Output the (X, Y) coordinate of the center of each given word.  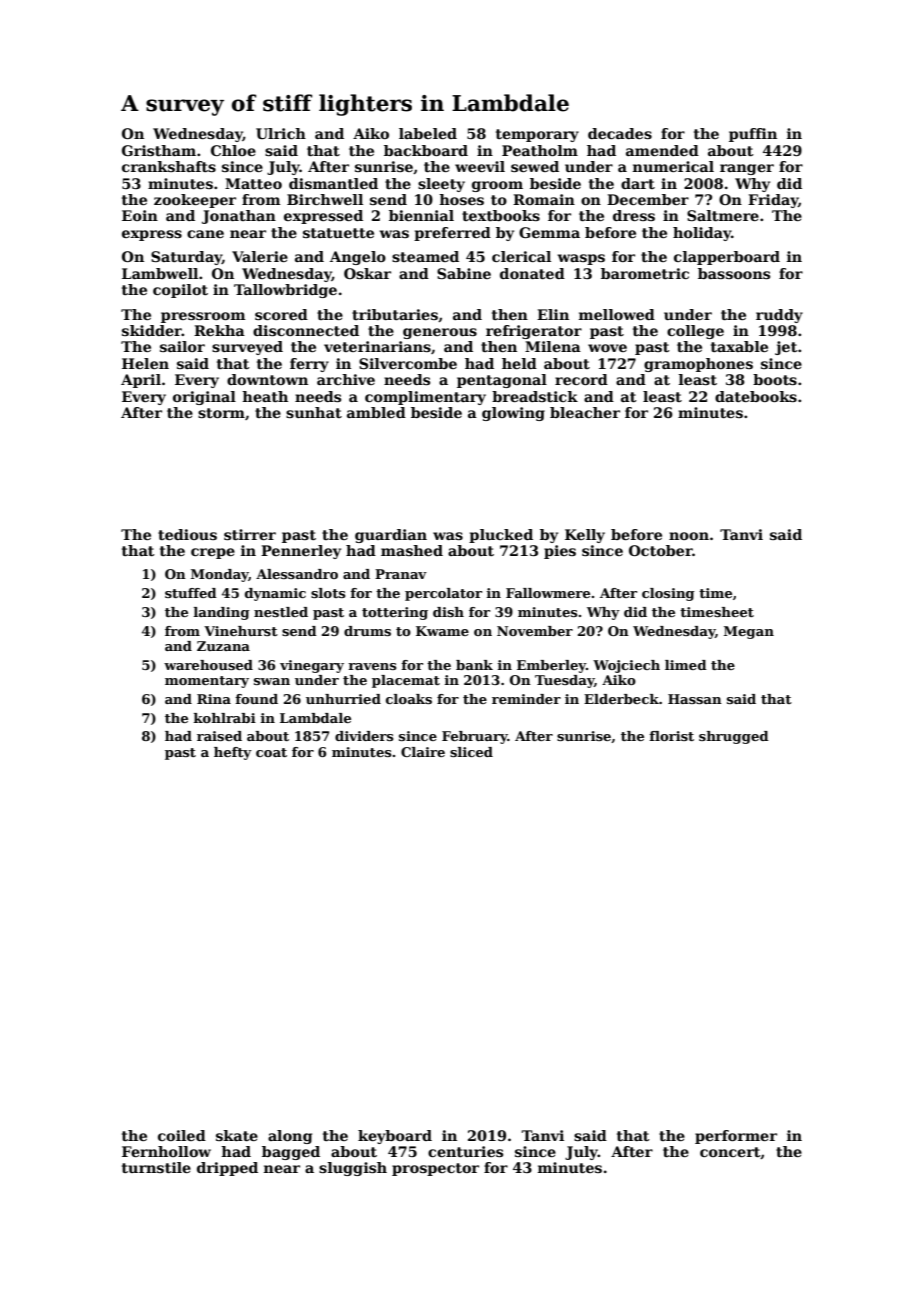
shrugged (734, 737)
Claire (423, 752)
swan (272, 681)
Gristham (159, 150)
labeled (428, 133)
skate (237, 1135)
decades (620, 133)
